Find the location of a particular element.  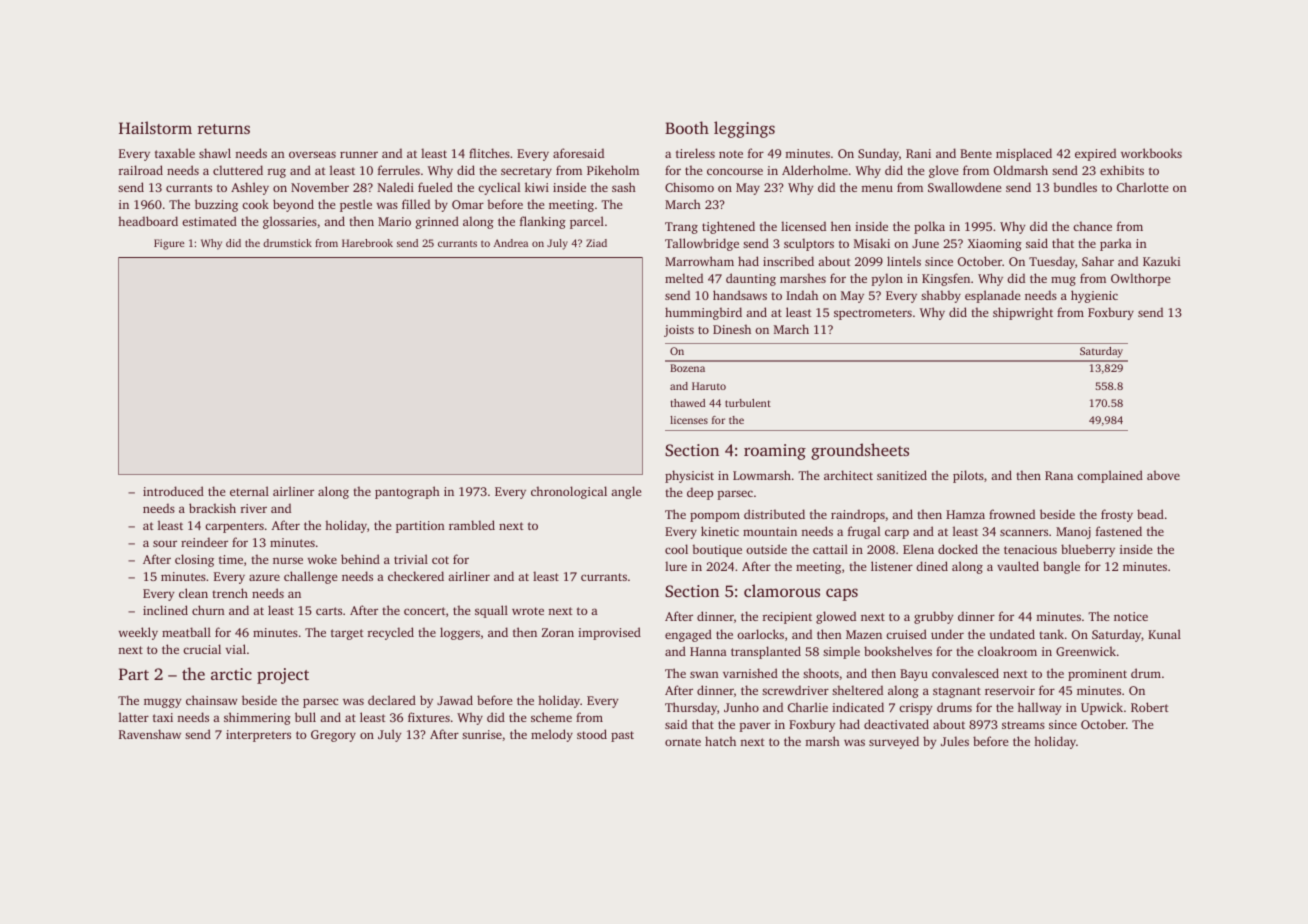

Booth is located at coordinates (687, 127).
